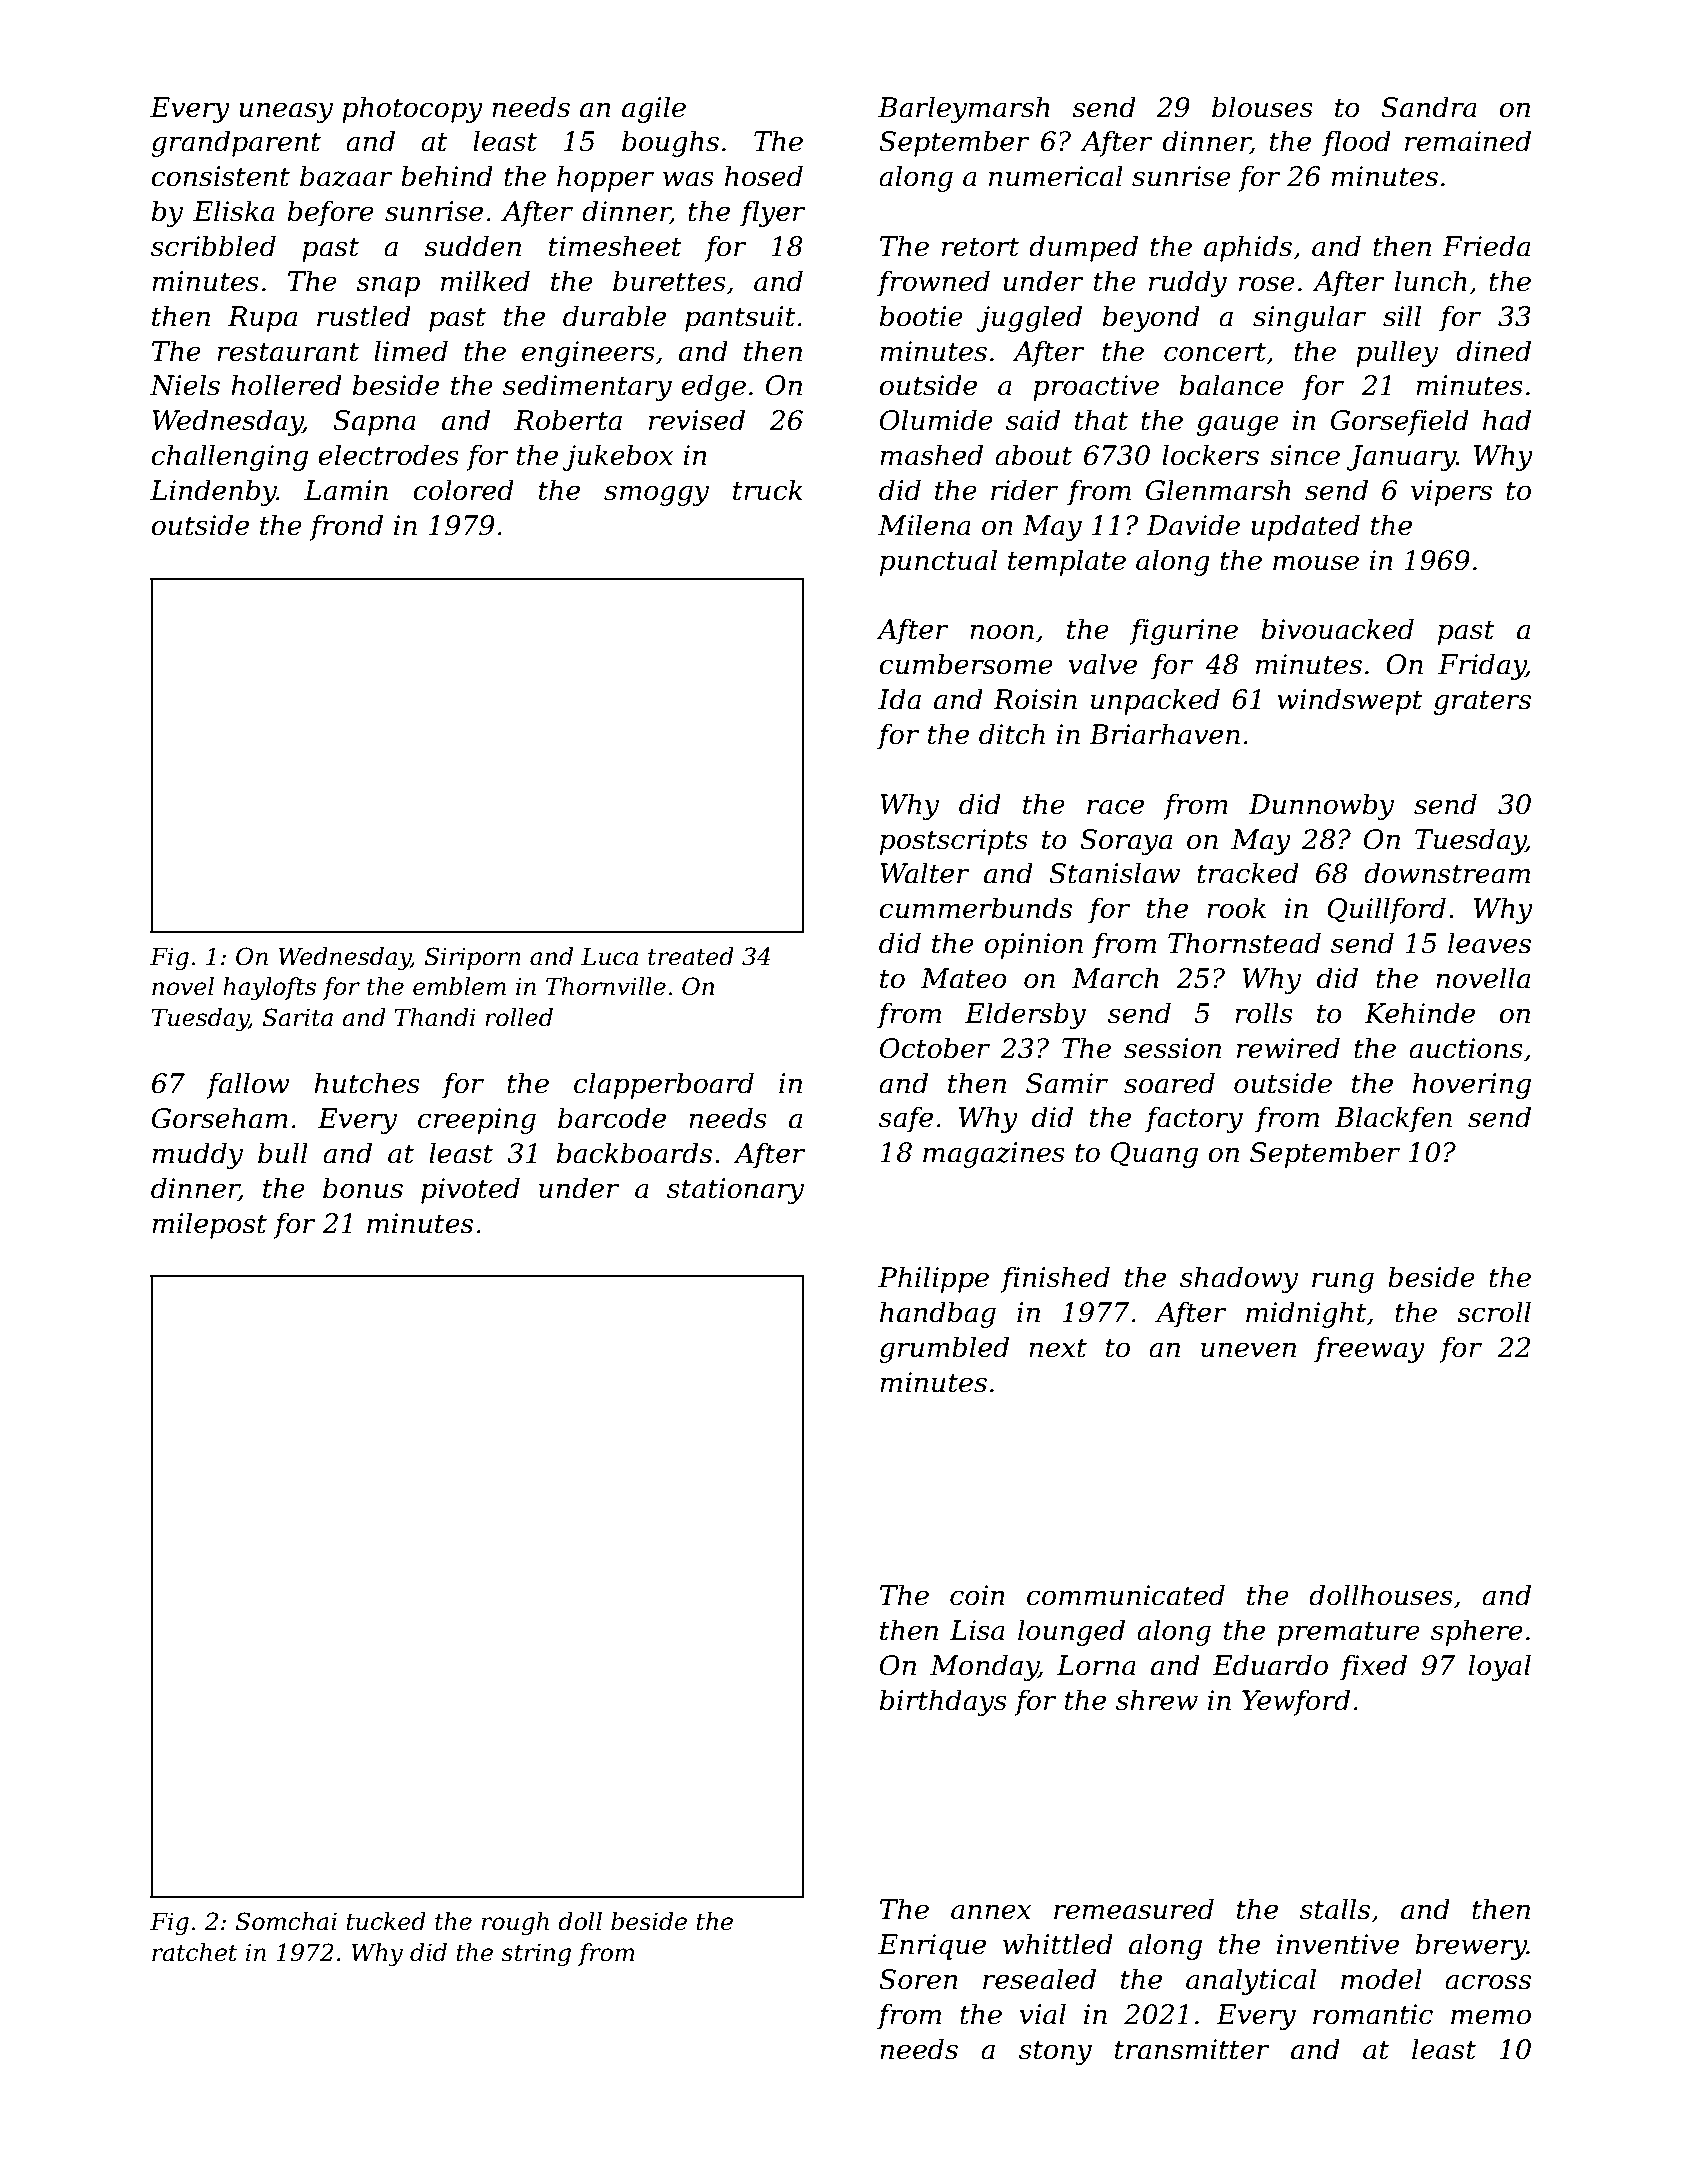 Image resolution: width=1683 pixels, height=2178 pixels. I want to click on milepost, so click(209, 1225).
